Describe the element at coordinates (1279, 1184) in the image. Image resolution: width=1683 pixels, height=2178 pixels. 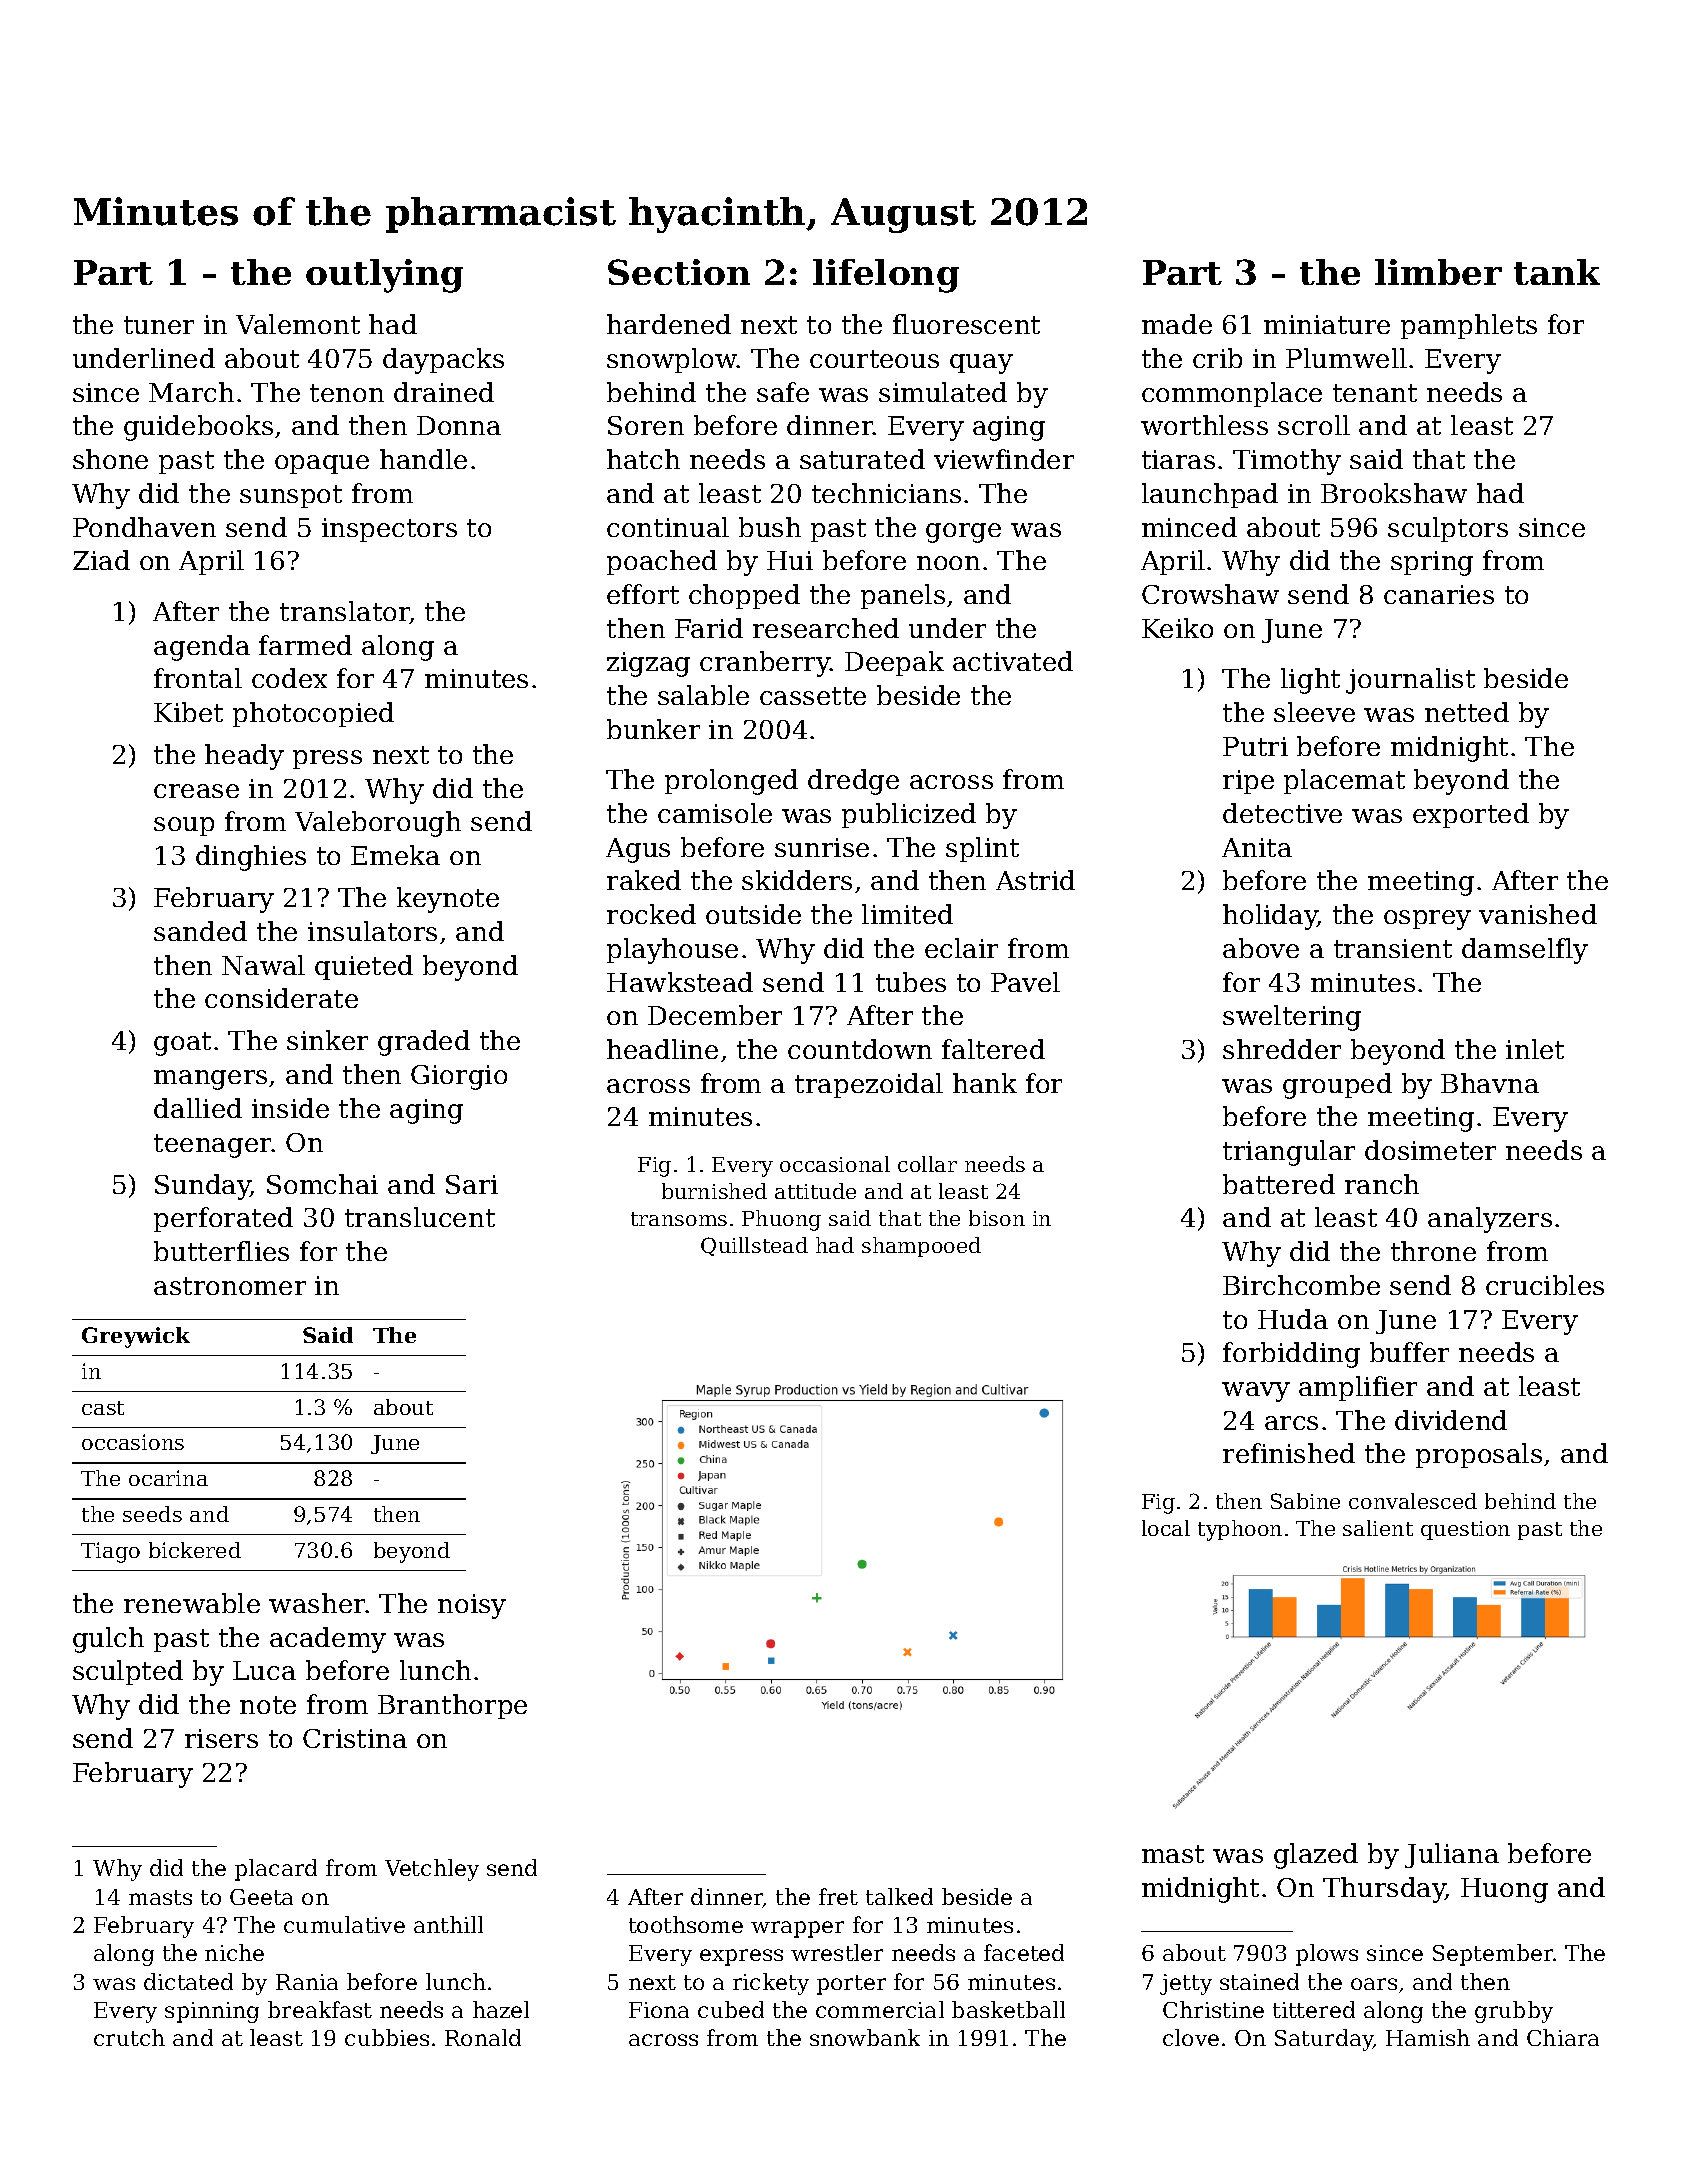
I see `battered` at that location.
